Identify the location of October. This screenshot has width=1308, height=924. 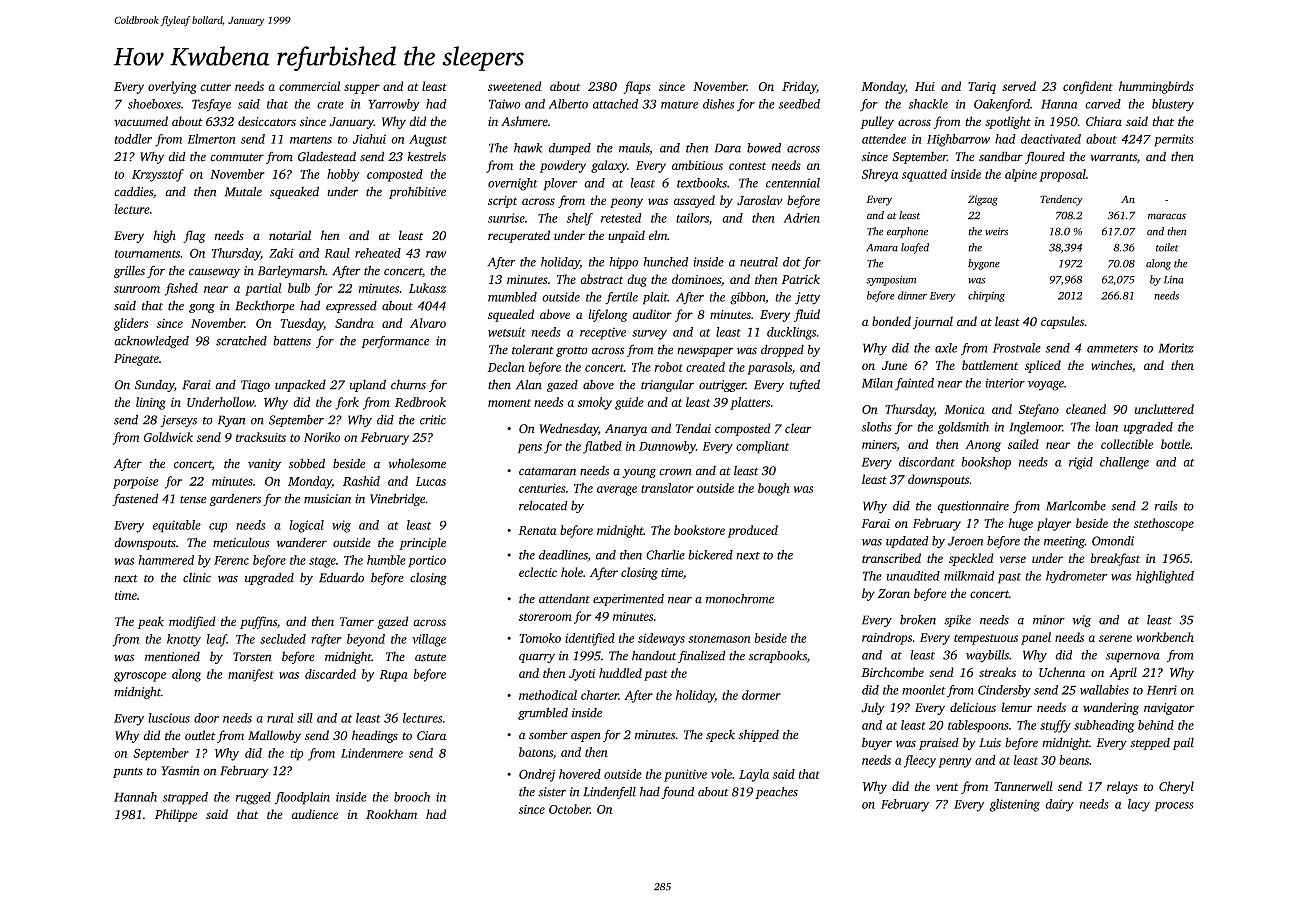
(569, 809).
